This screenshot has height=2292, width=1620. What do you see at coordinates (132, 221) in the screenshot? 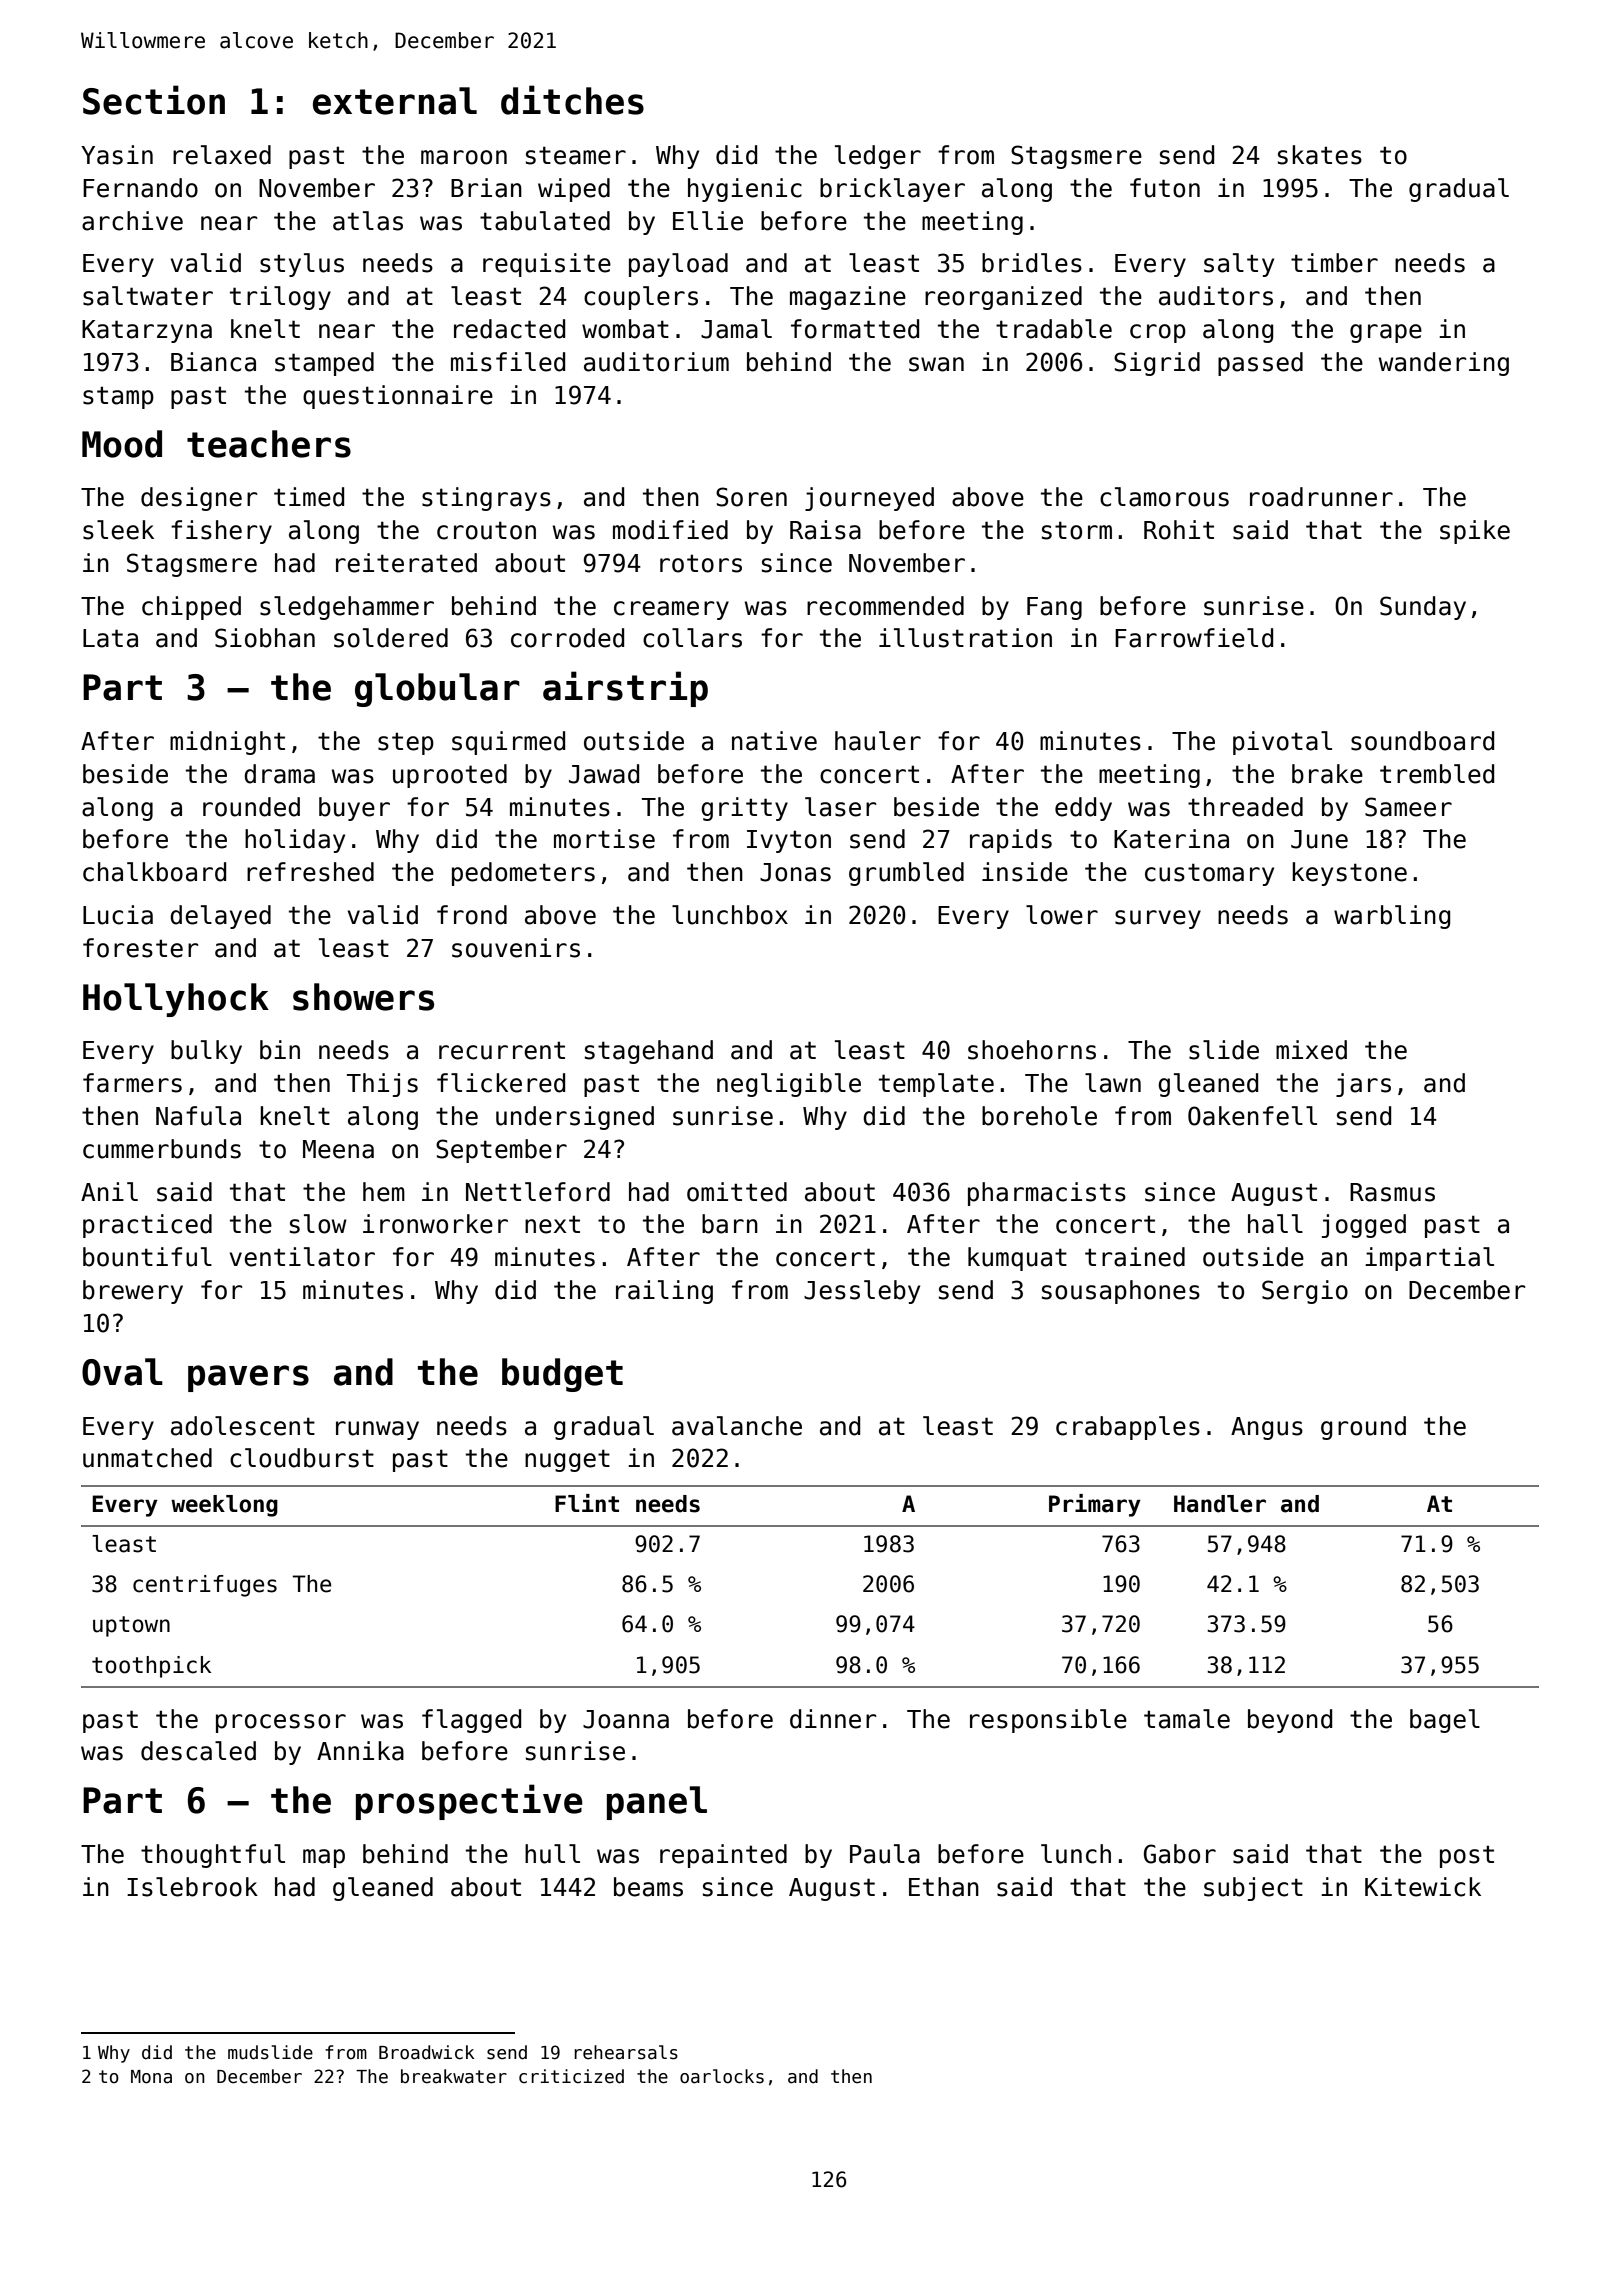
I see `archive` at bounding box center [132, 221].
